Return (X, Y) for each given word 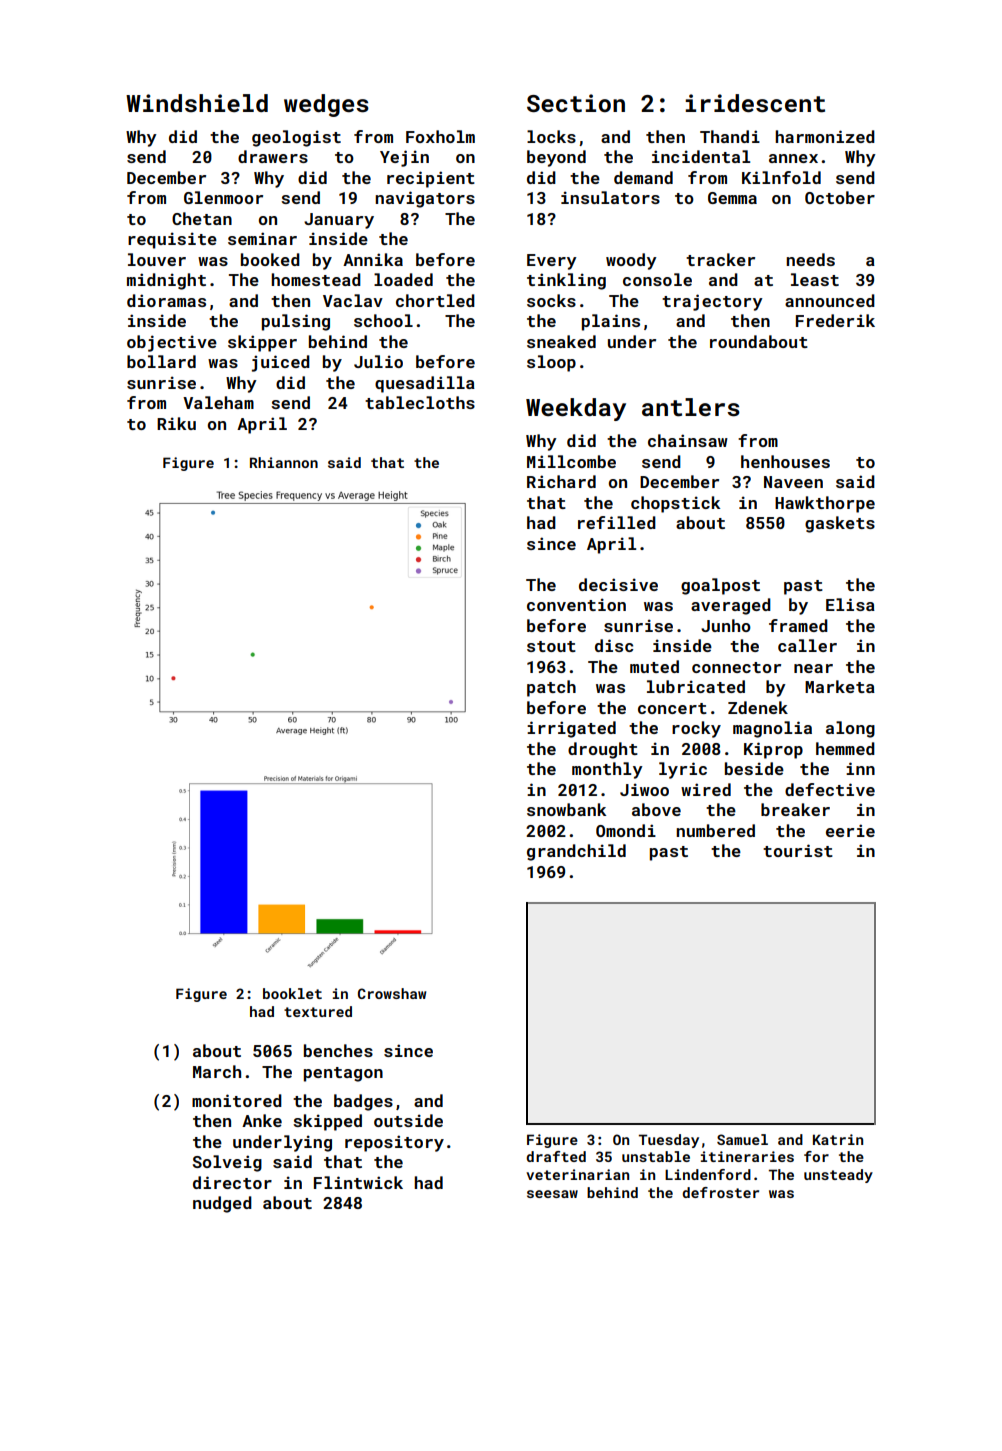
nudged (222, 1204)
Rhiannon (284, 462)
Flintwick (358, 1182)
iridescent (755, 103)
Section (576, 103)
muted (654, 666)
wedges (326, 105)
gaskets (840, 524)
